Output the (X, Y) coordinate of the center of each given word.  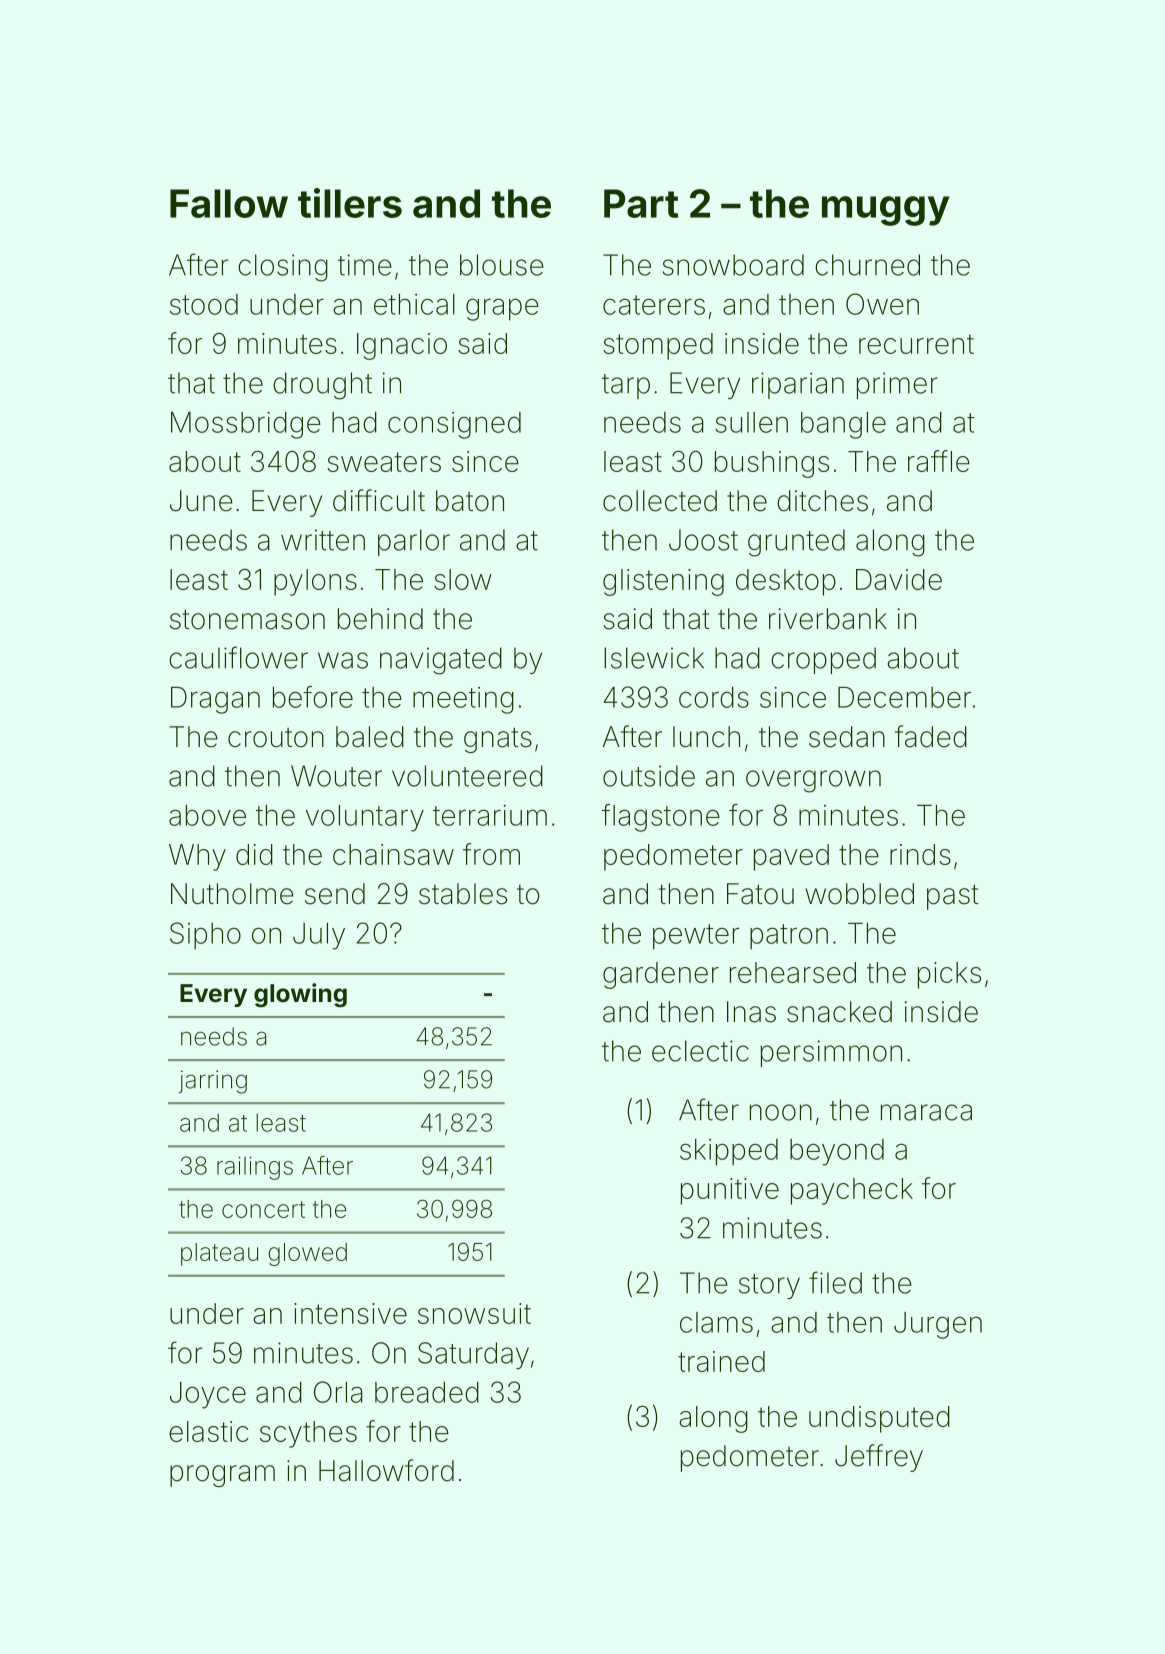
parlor (414, 542)
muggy (885, 211)
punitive (730, 1191)
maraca (926, 1112)
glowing (300, 995)
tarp (626, 386)
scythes (308, 1434)
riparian (798, 385)
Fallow (229, 203)
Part (641, 203)
